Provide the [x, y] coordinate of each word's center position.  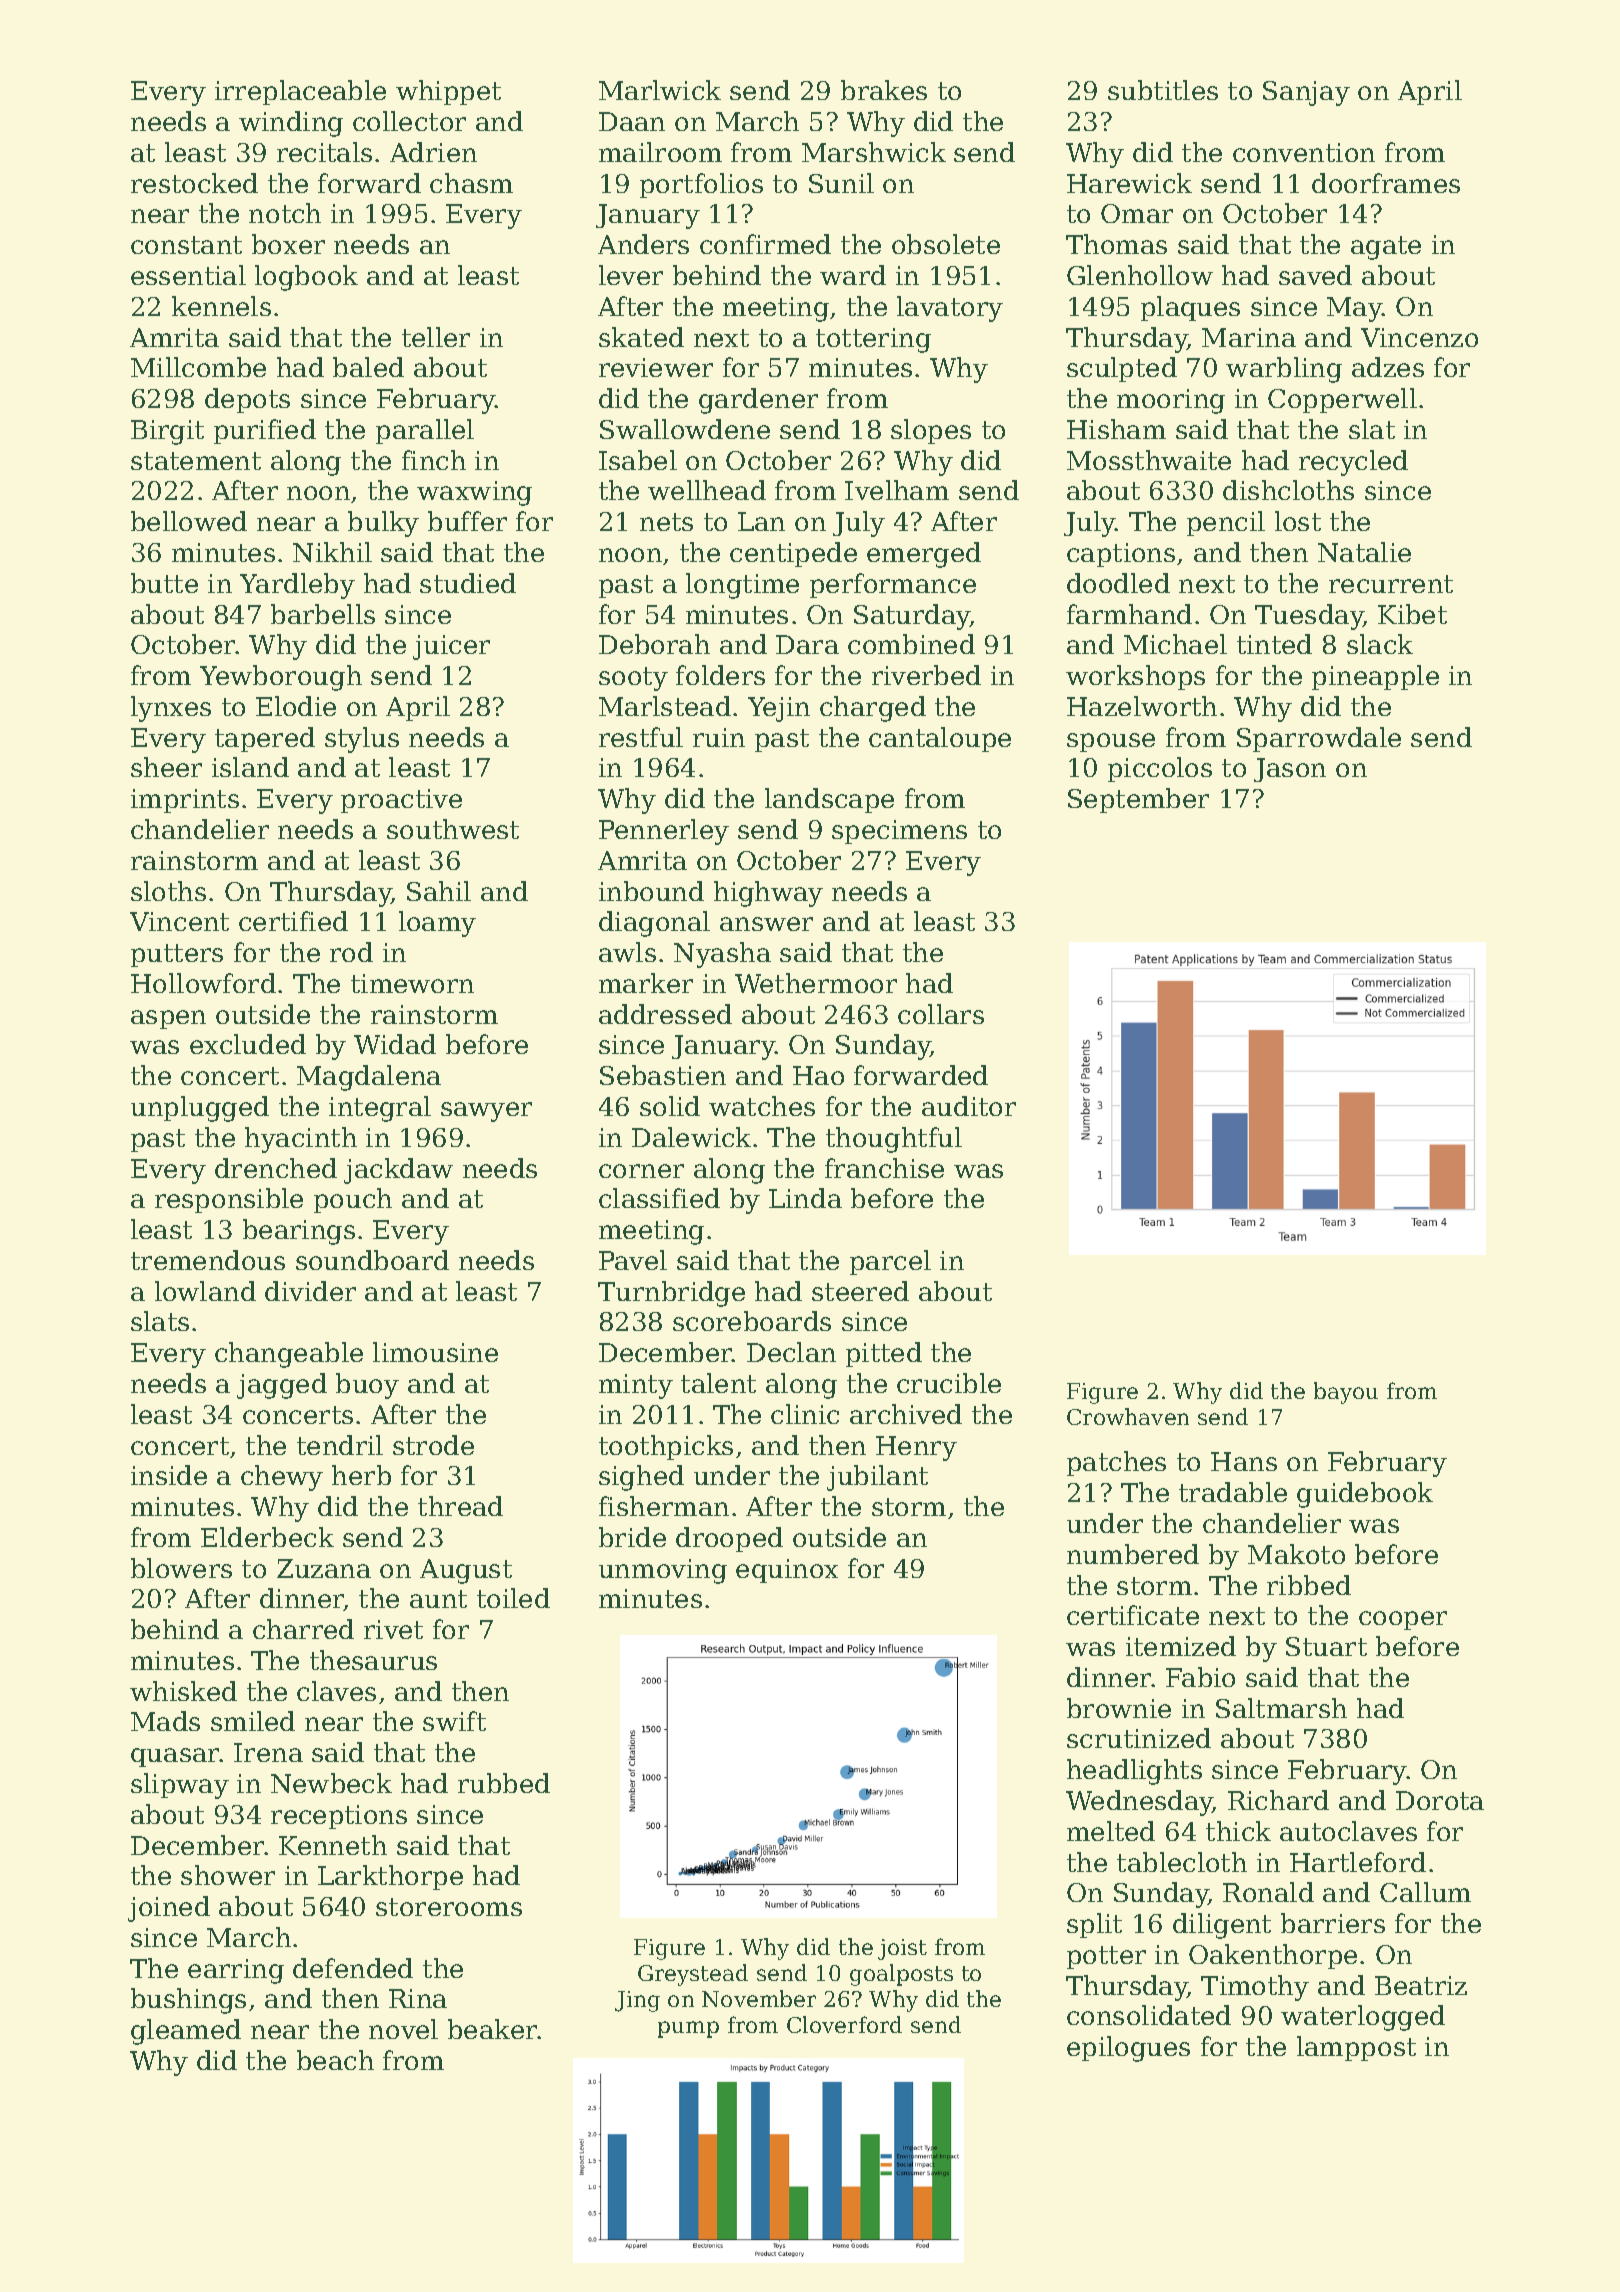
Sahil [439, 891]
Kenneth [333, 1845]
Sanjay [1306, 93]
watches [762, 1106]
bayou [1346, 1393]
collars [941, 1014]
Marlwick [660, 90]
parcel [890, 1262]
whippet [448, 92]
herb [361, 1475]
